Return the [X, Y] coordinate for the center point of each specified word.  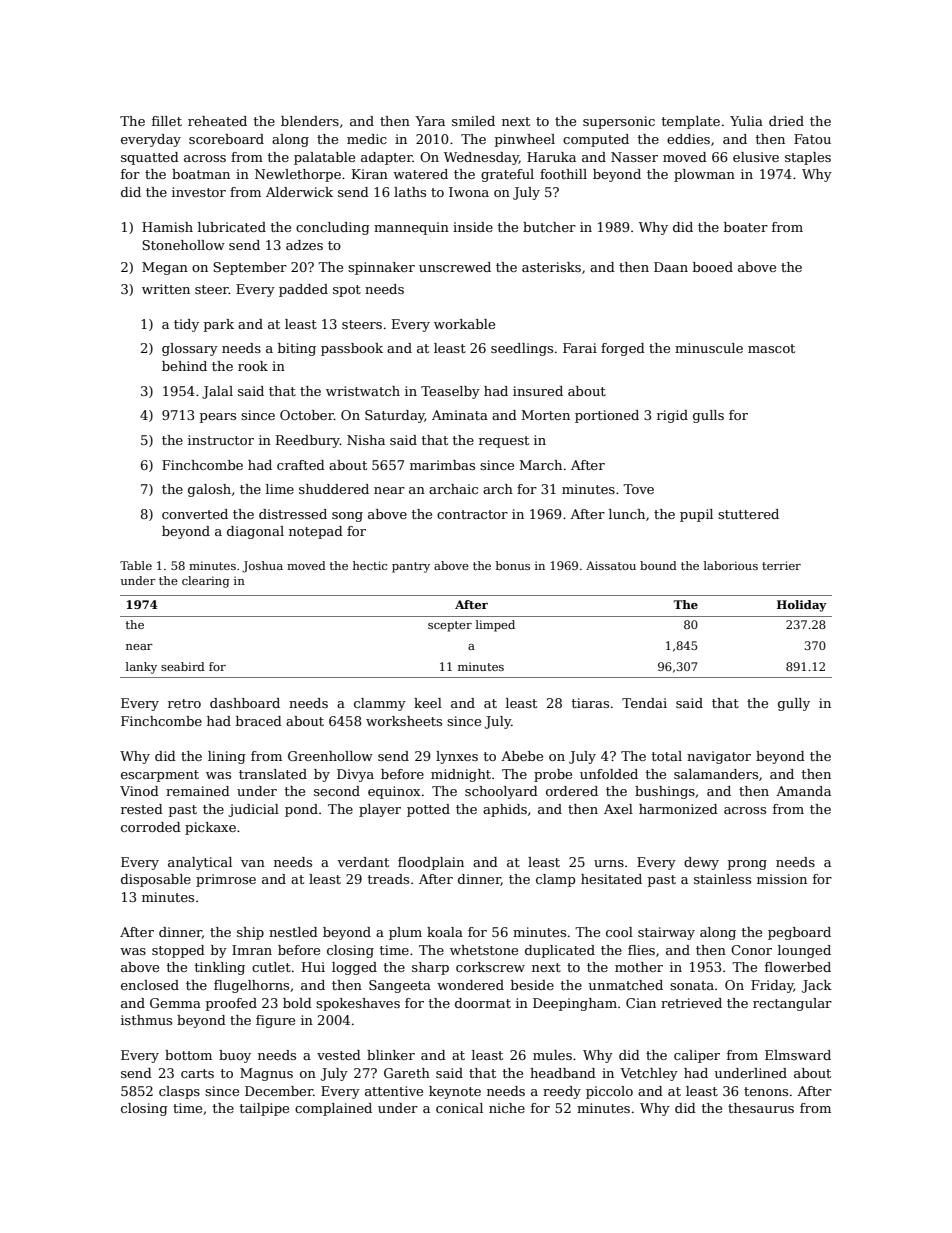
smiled [473, 121]
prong [747, 865]
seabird [183, 666]
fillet [167, 121]
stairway [666, 933]
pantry [411, 567]
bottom [188, 1055]
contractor [472, 514]
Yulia [746, 121]
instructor [221, 440]
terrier [781, 565]
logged [354, 968]
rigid [672, 416]
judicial [253, 810]
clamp [555, 880]
